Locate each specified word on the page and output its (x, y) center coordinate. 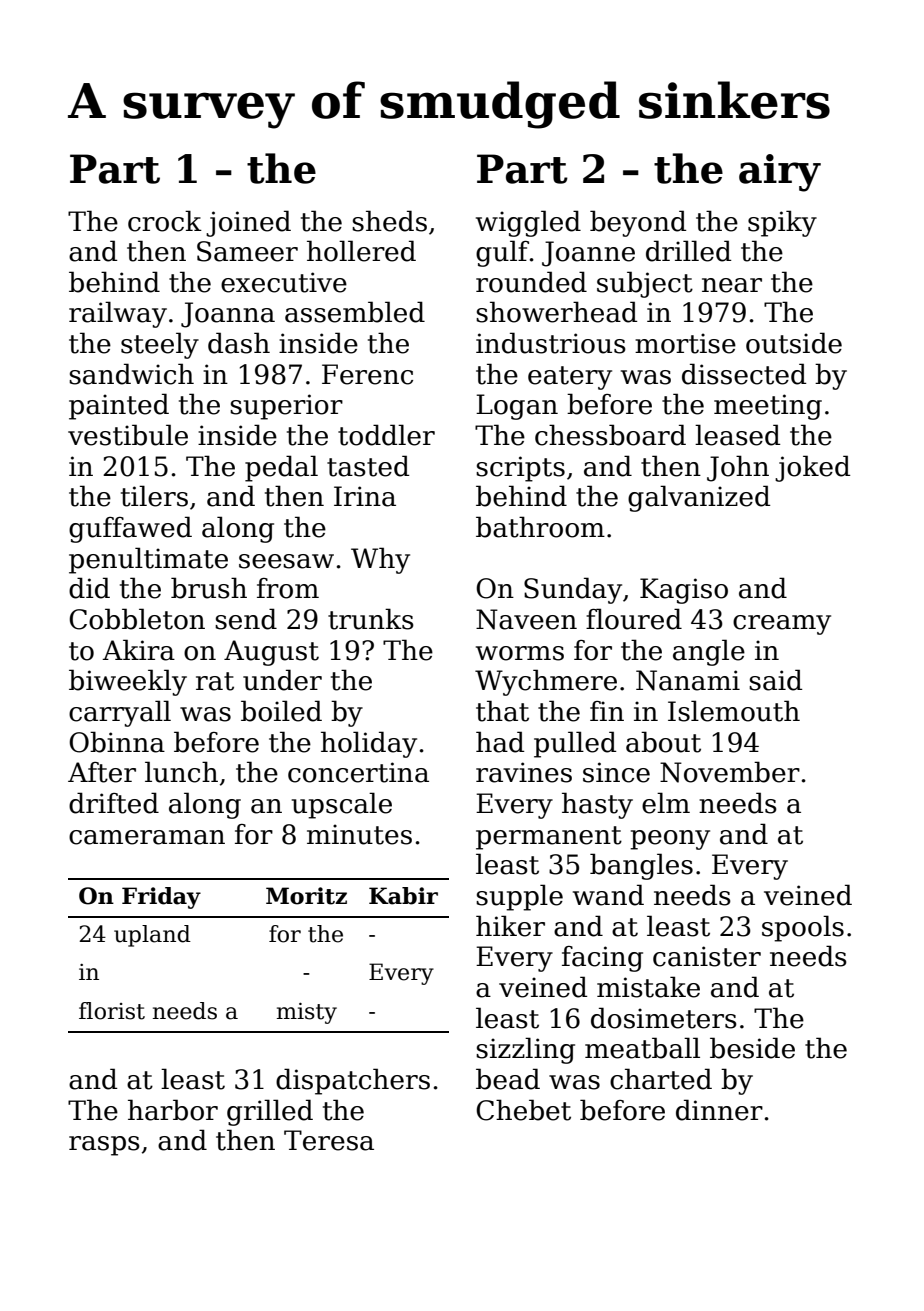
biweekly (128, 682)
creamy (782, 625)
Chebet (523, 1110)
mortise (685, 343)
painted (119, 406)
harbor (173, 1110)
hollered (361, 251)
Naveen (526, 619)
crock (165, 221)
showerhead (556, 312)
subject (645, 284)
